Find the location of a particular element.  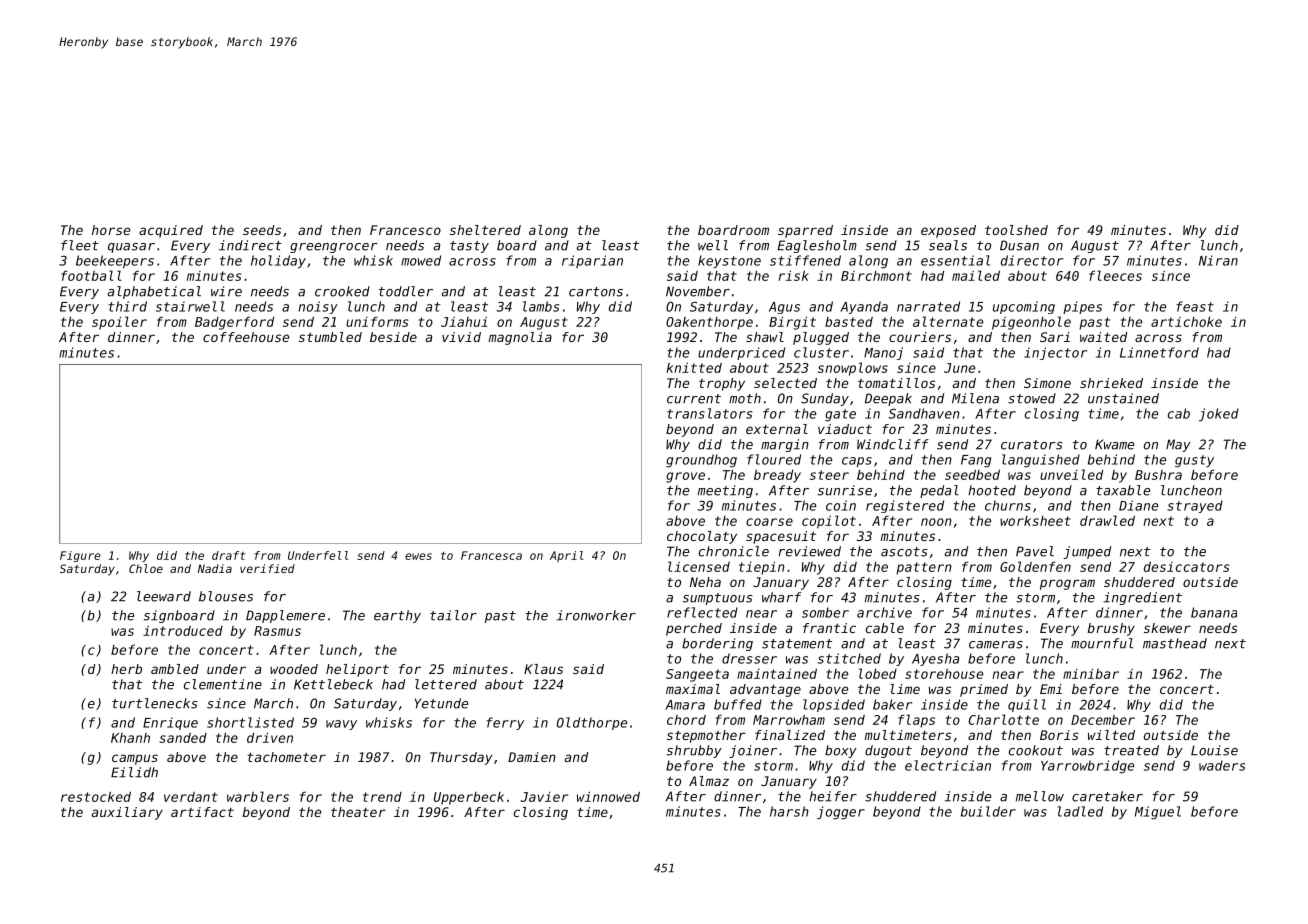

coarse is located at coordinates (769, 522).
